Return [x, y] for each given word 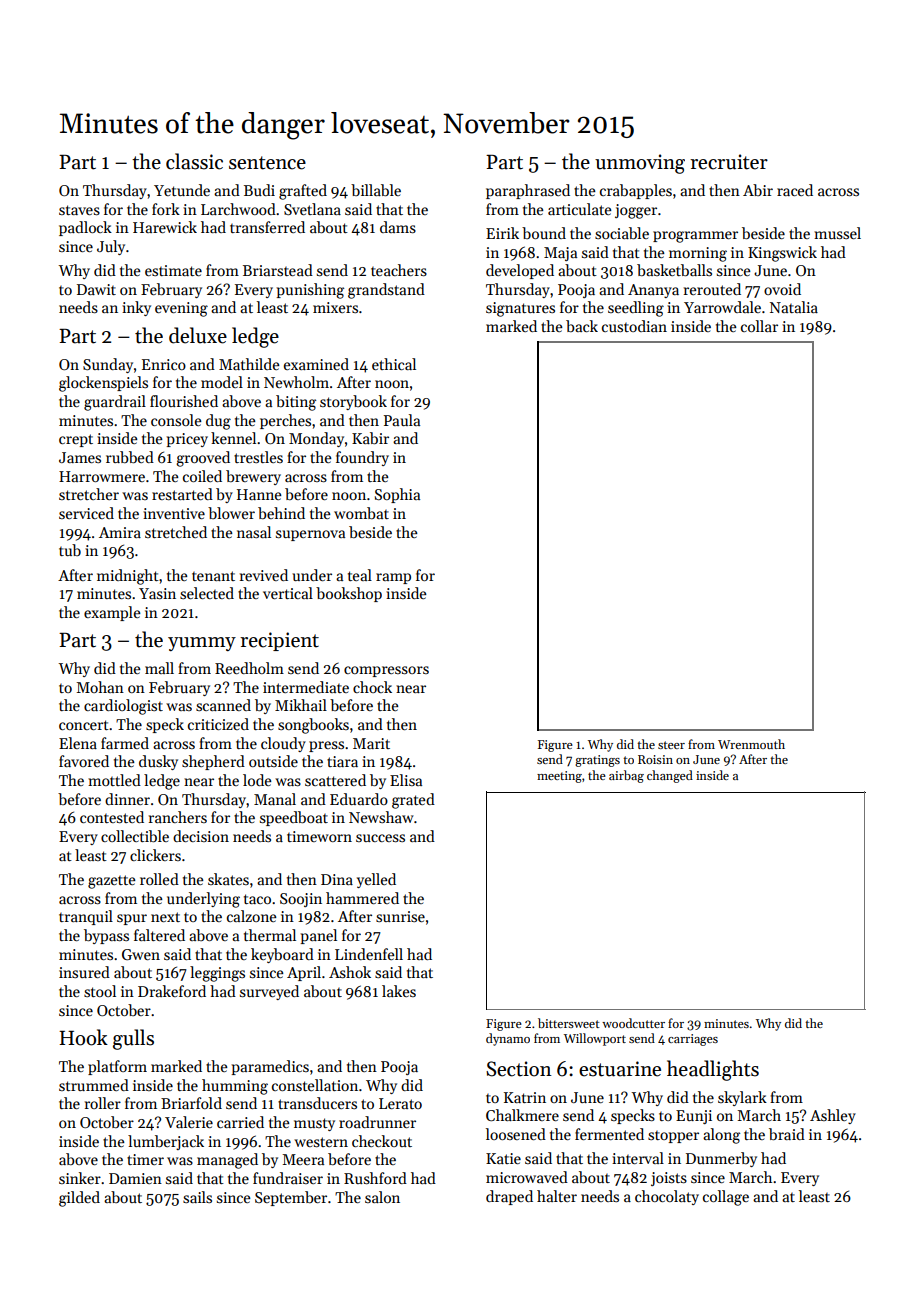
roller [103, 1103]
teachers [399, 270]
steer [671, 745]
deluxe [198, 335]
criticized [218, 724]
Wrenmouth [751, 744]
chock [372, 687]
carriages [693, 1040]
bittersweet [569, 1023]
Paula [402, 420]
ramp [393, 578]
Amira [120, 532]
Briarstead [278, 270]
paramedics [270, 1067]
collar [759, 326]
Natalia [794, 307]
